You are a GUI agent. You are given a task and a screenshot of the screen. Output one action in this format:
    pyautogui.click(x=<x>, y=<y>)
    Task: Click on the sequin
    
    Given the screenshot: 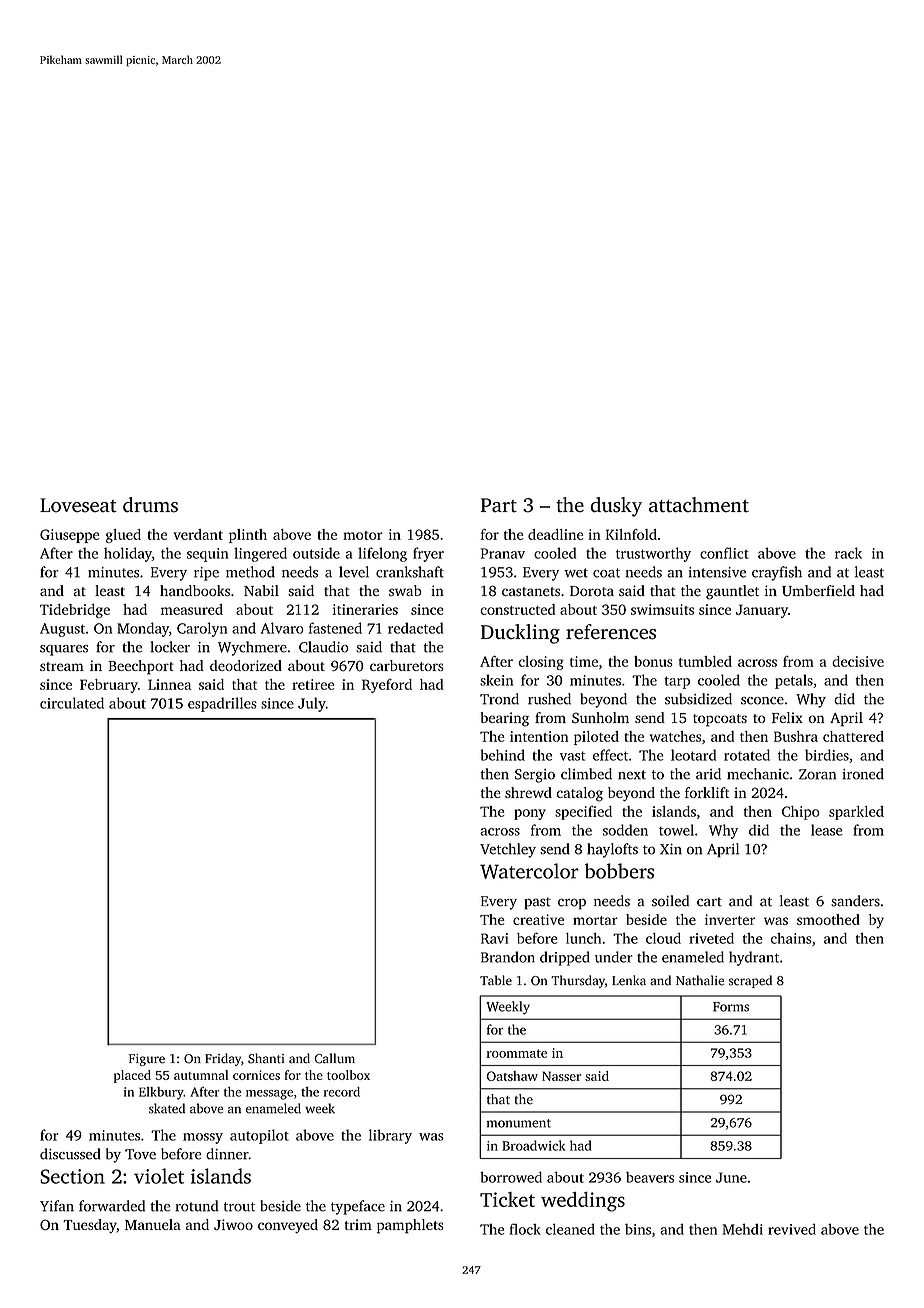 What is the action you would take?
    pyautogui.click(x=207, y=555)
